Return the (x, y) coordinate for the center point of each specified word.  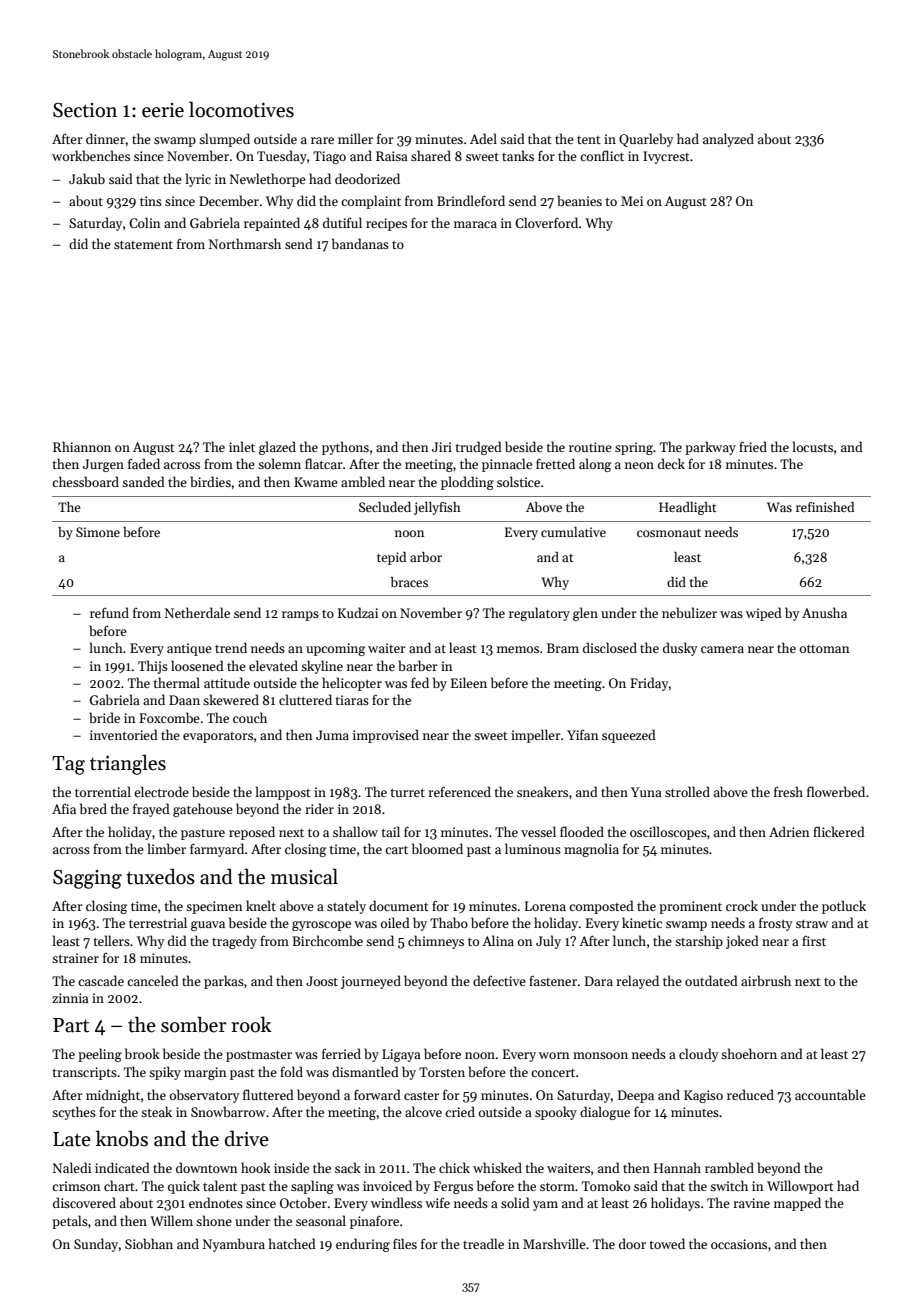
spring (634, 448)
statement (143, 245)
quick (184, 1187)
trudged (478, 448)
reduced (750, 1094)
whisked (497, 1167)
